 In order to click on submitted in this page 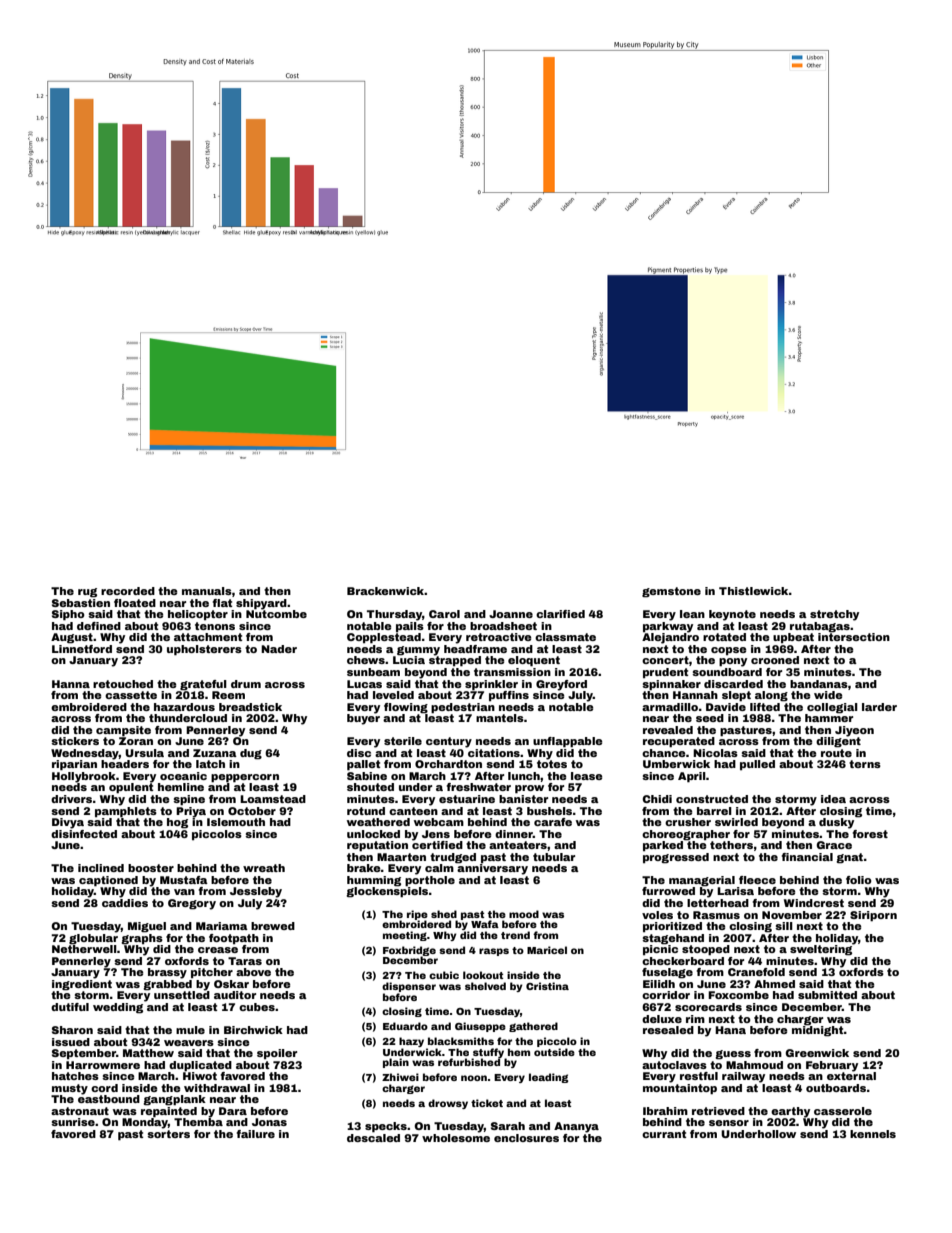, I will do `click(827, 995)`.
